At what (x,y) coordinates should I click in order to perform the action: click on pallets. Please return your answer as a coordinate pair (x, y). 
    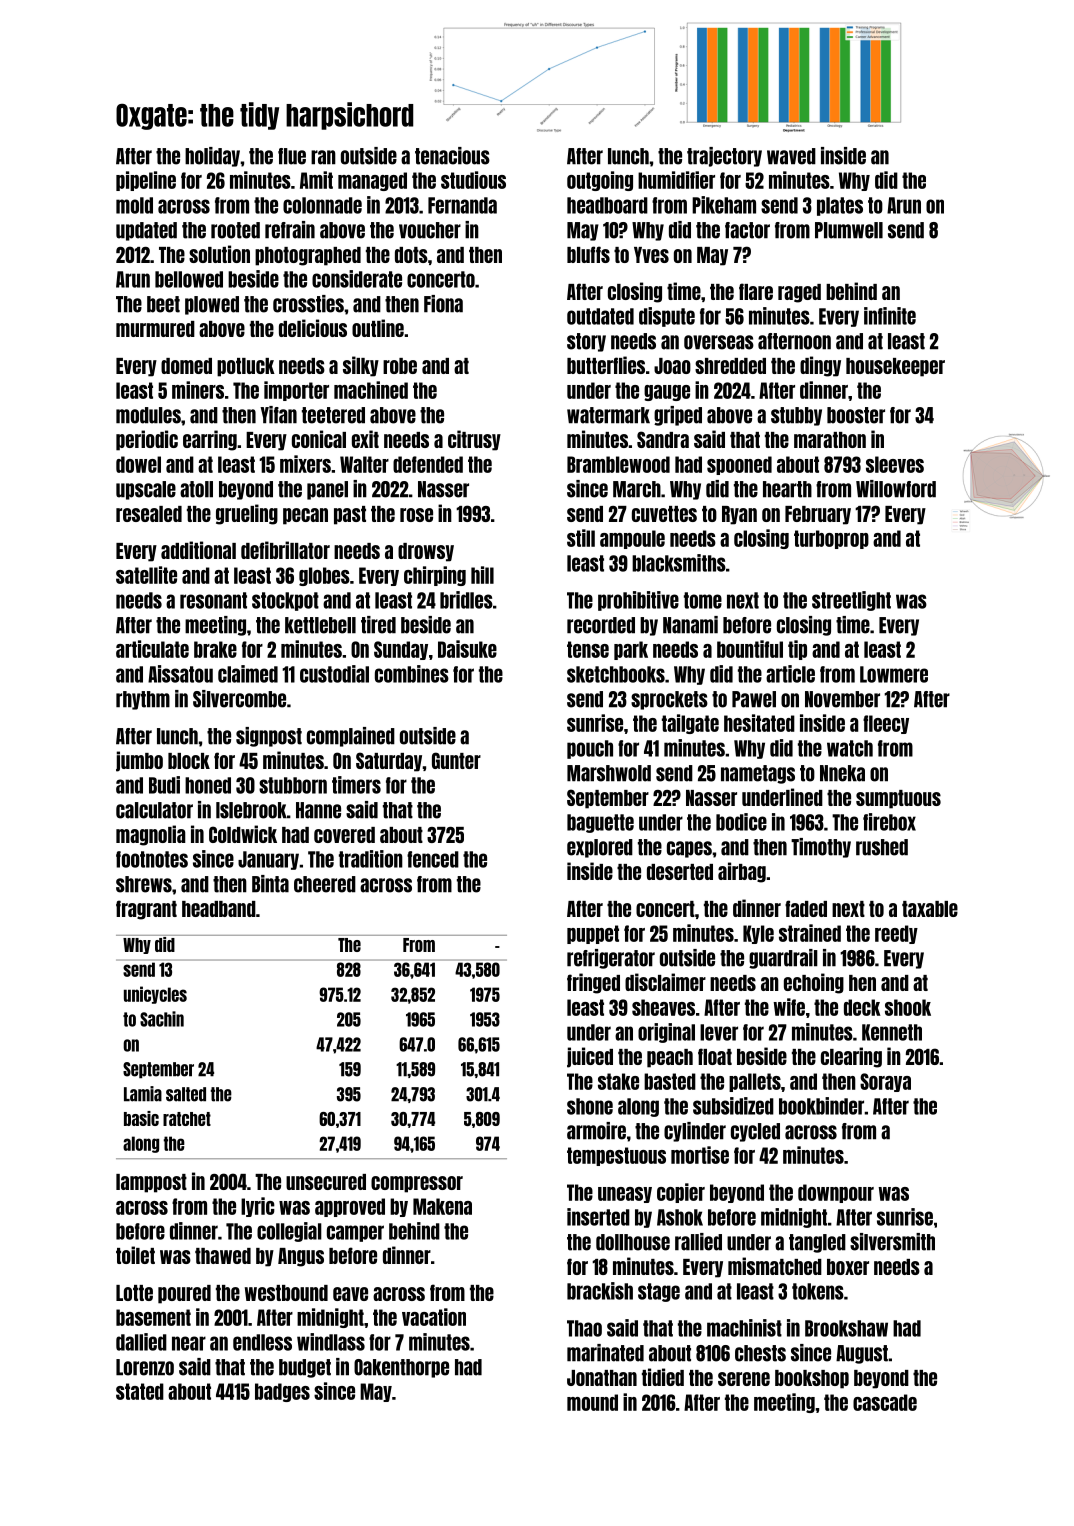
    Looking at the image, I should click on (755, 1082).
